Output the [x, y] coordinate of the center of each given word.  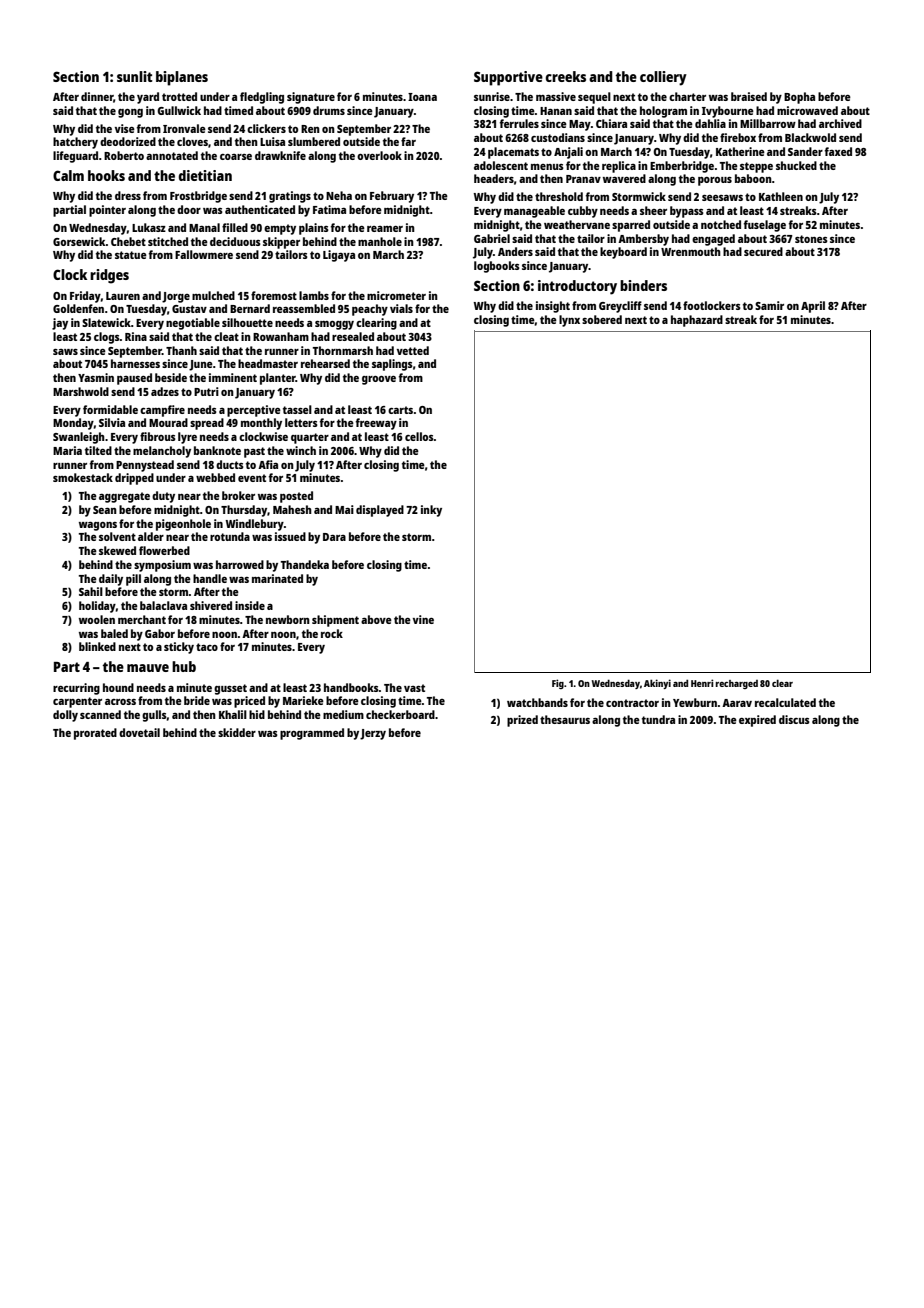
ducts [230, 464]
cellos [419, 436]
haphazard [697, 321]
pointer [107, 211]
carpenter [77, 702]
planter [278, 379]
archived [840, 123]
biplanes [182, 78]
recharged [737, 684]
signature [311, 98]
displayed [380, 511]
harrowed [240, 564]
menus [547, 167]
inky [431, 511]
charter [687, 96]
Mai [344, 509]
